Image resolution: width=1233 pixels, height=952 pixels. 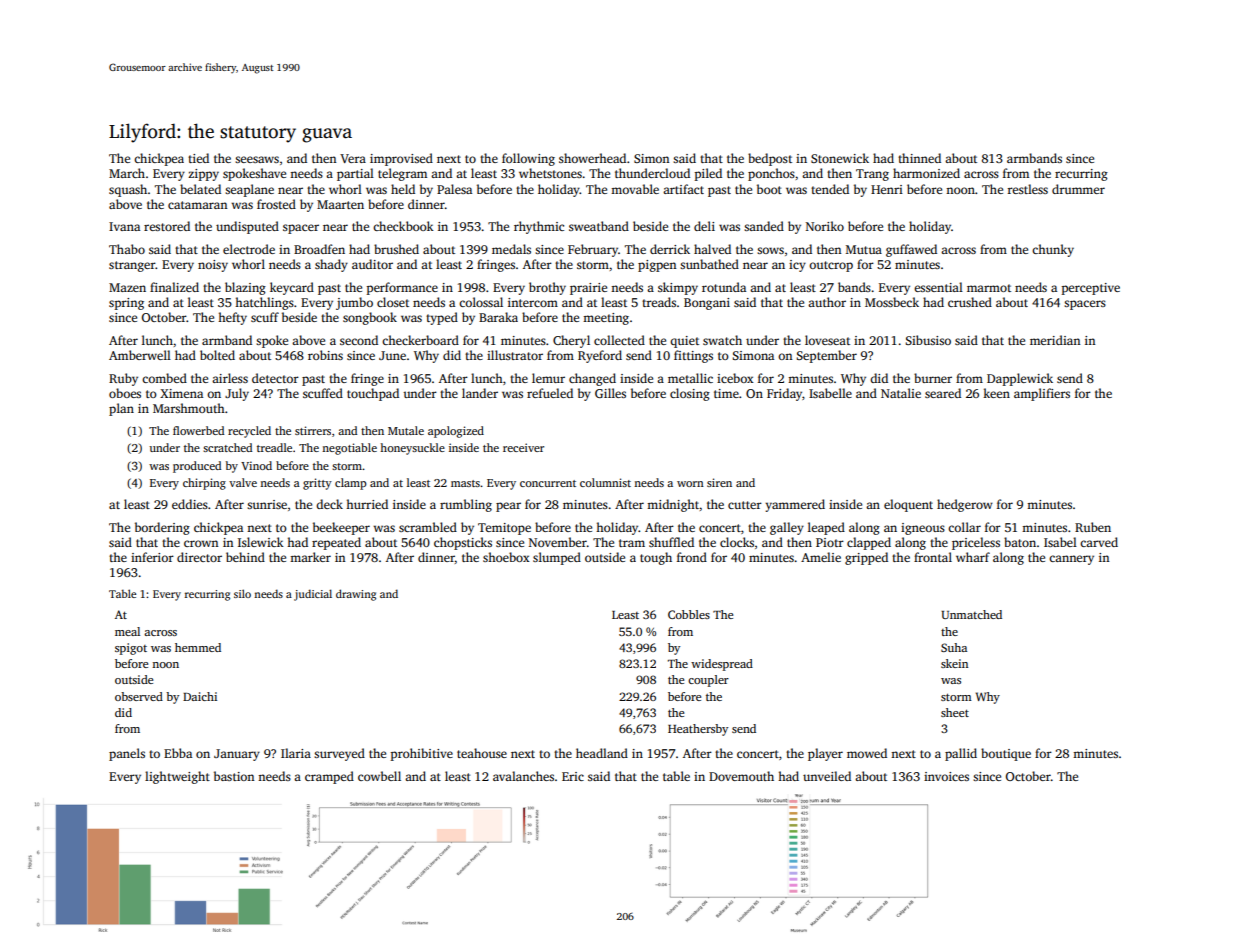 I want to click on Henri, so click(x=887, y=189).
